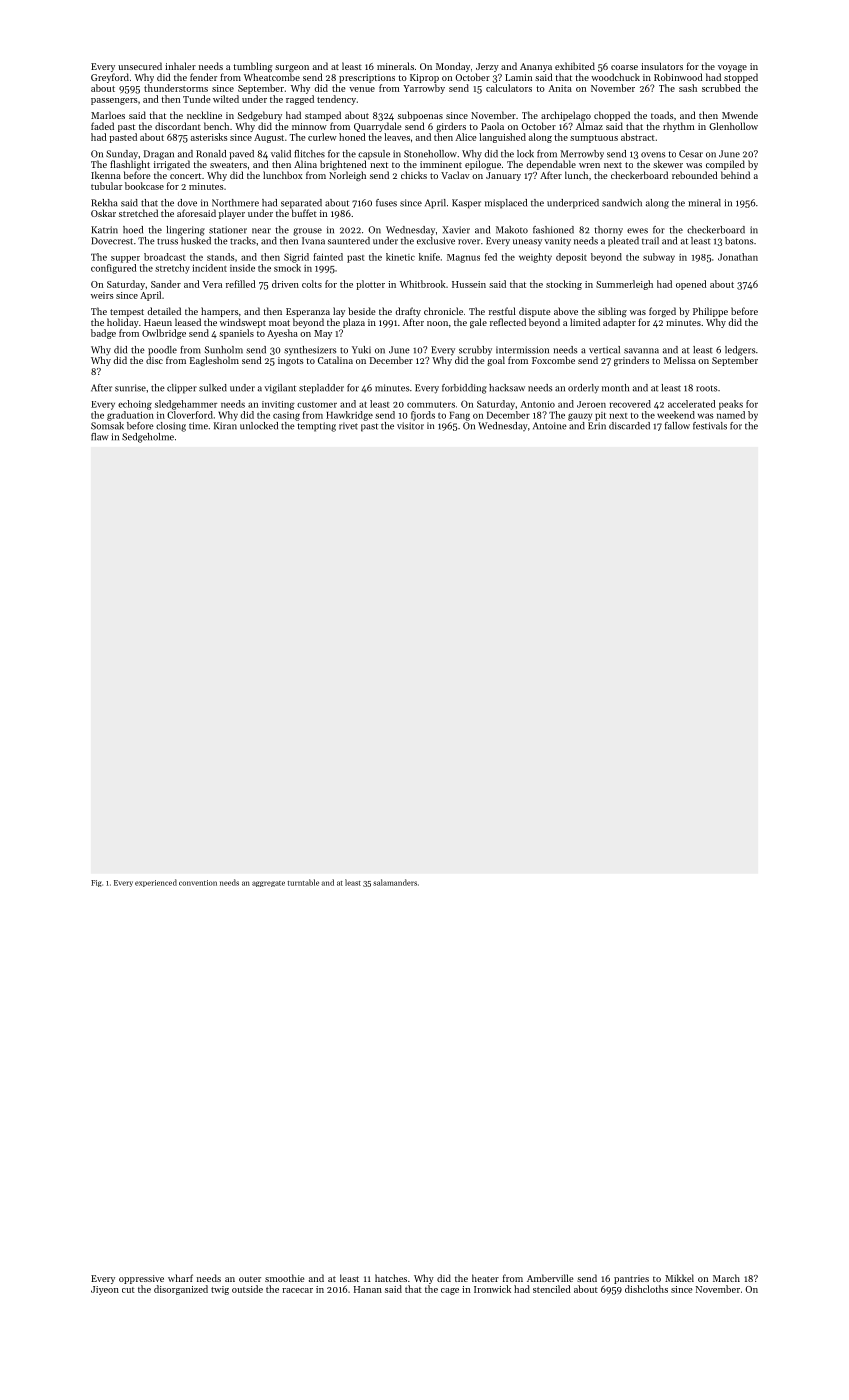 Image resolution: width=849 pixels, height=1400 pixels. I want to click on Greyford, so click(110, 78).
